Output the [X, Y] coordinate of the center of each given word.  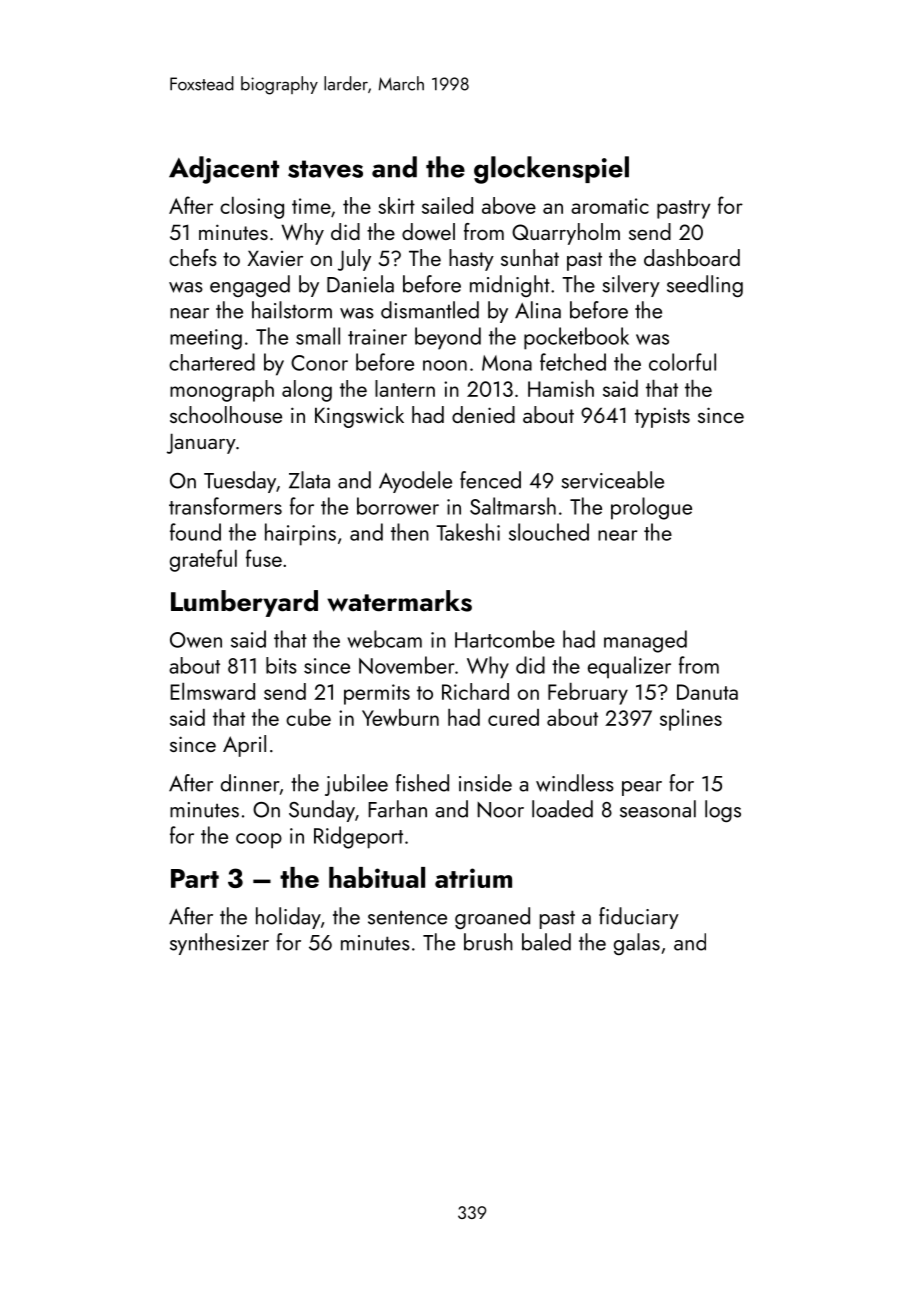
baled [546, 942]
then [410, 532]
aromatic [610, 206]
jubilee [356, 785]
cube [308, 717]
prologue [651, 508]
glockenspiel [551, 170]
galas [637, 944]
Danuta [707, 692]
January [201, 443]
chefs [193, 257]
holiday [288, 918]
